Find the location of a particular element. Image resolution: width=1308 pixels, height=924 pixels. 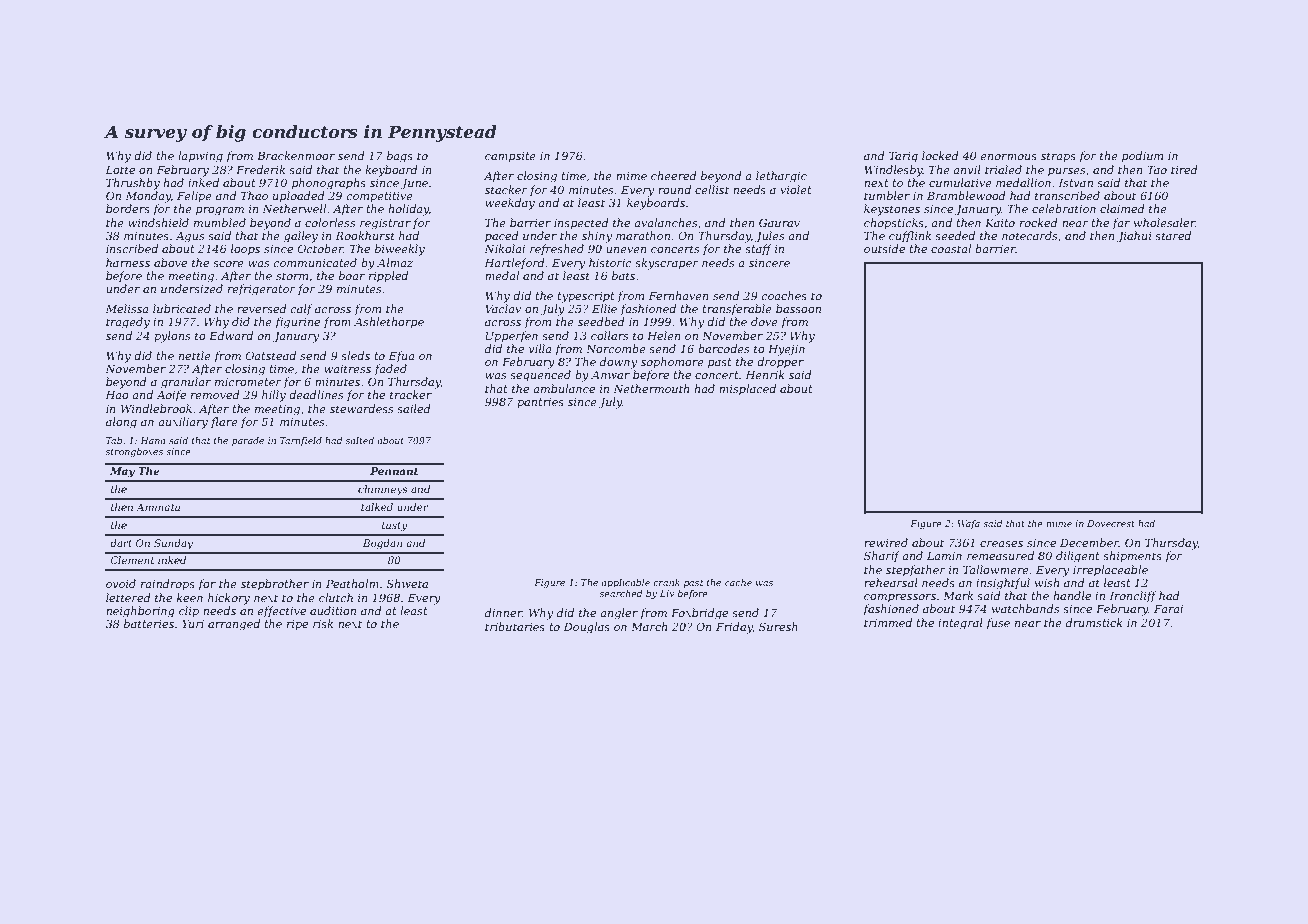

Nikolai is located at coordinates (504, 248).
